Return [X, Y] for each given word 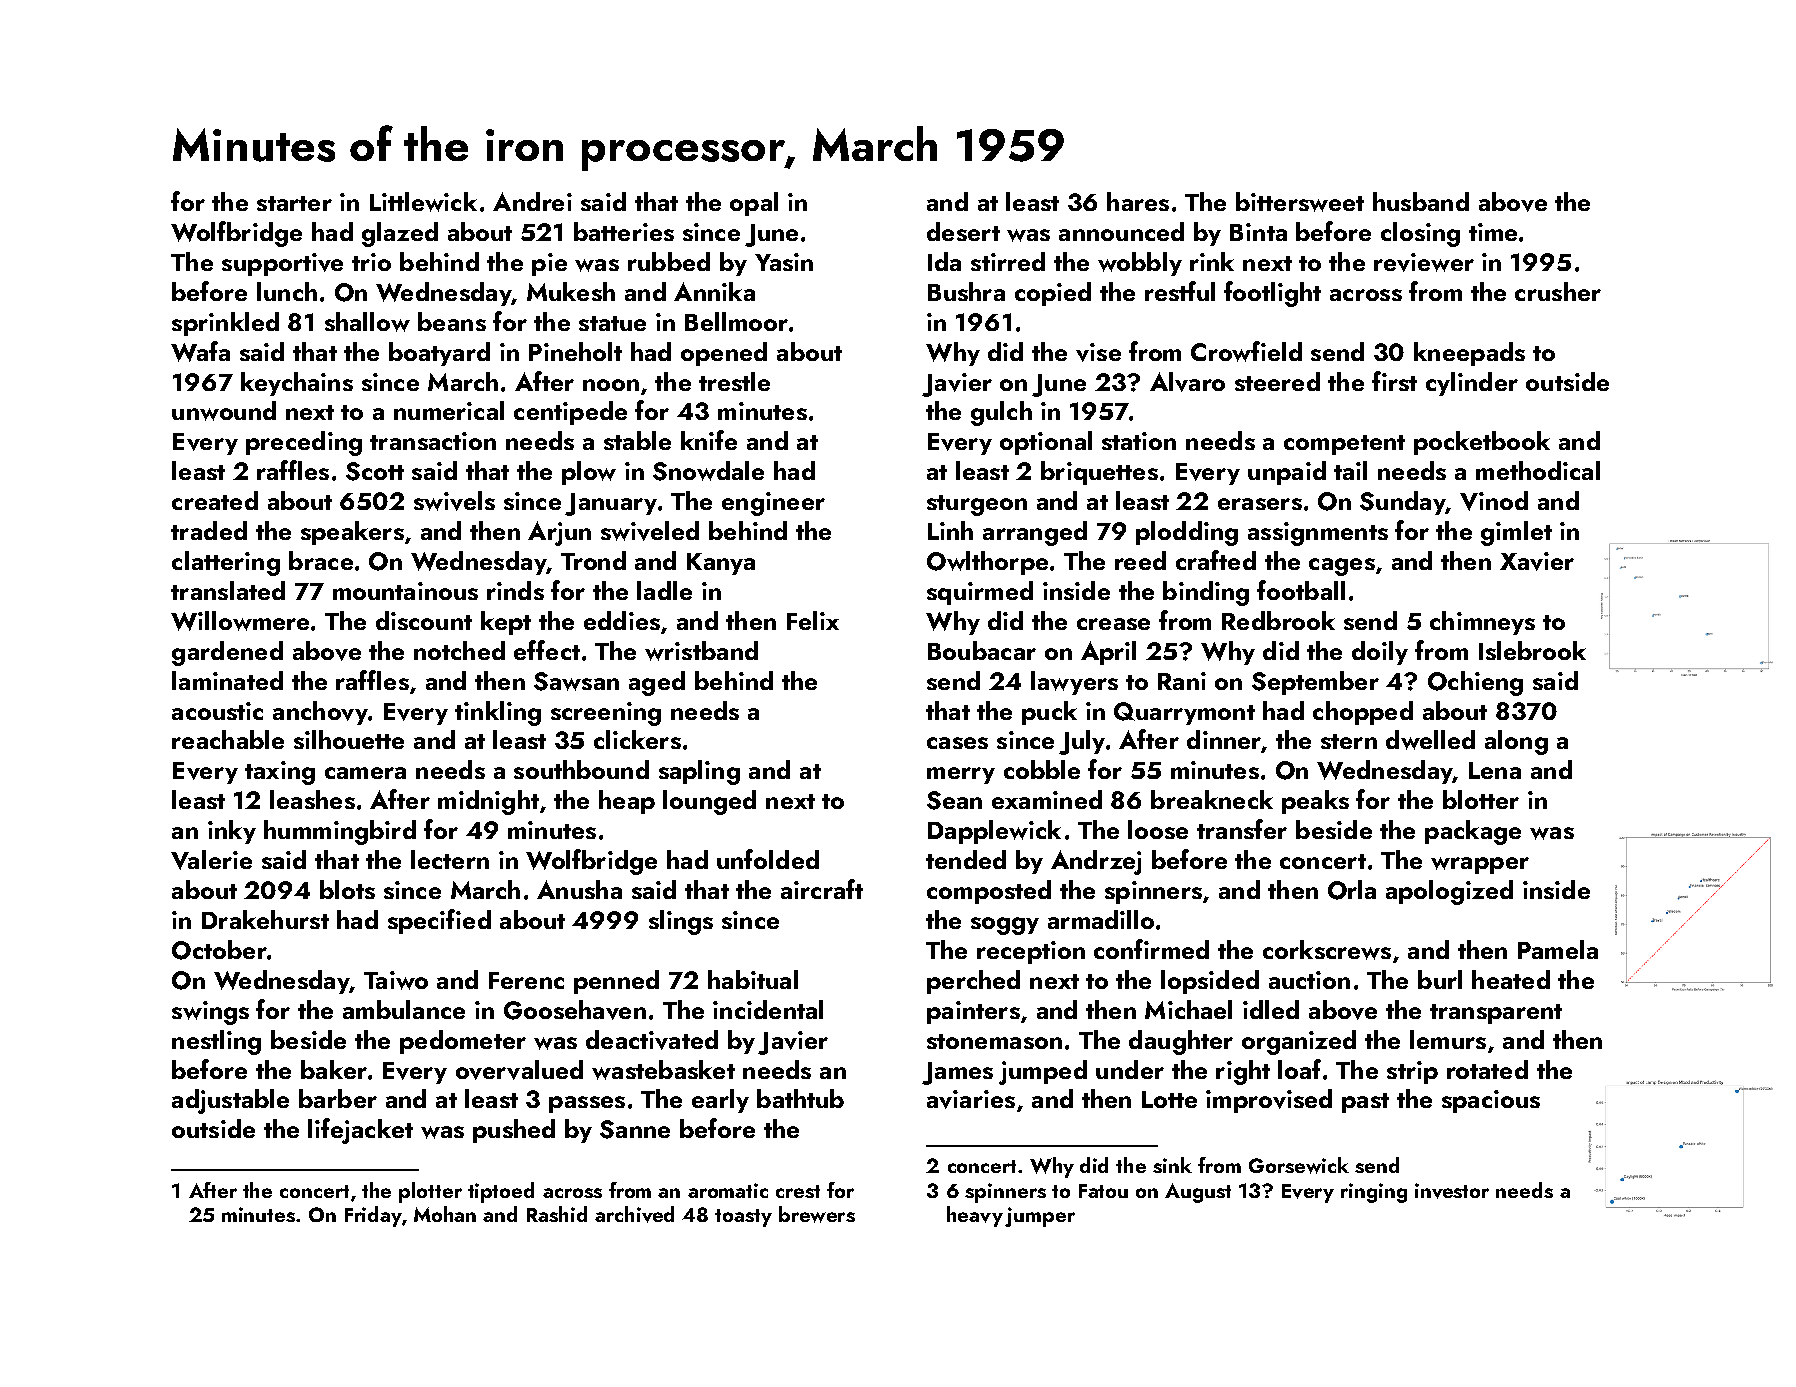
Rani [1182, 681]
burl [1440, 979]
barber [338, 1098]
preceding [304, 443]
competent [1344, 445]
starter [294, 203]
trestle [734, 381]
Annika [714, 291]
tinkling [498, 713]
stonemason [994, 1041]
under [1130, 1069]
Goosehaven [575, 1010]
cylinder [1472, 384]
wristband [701, 651]
